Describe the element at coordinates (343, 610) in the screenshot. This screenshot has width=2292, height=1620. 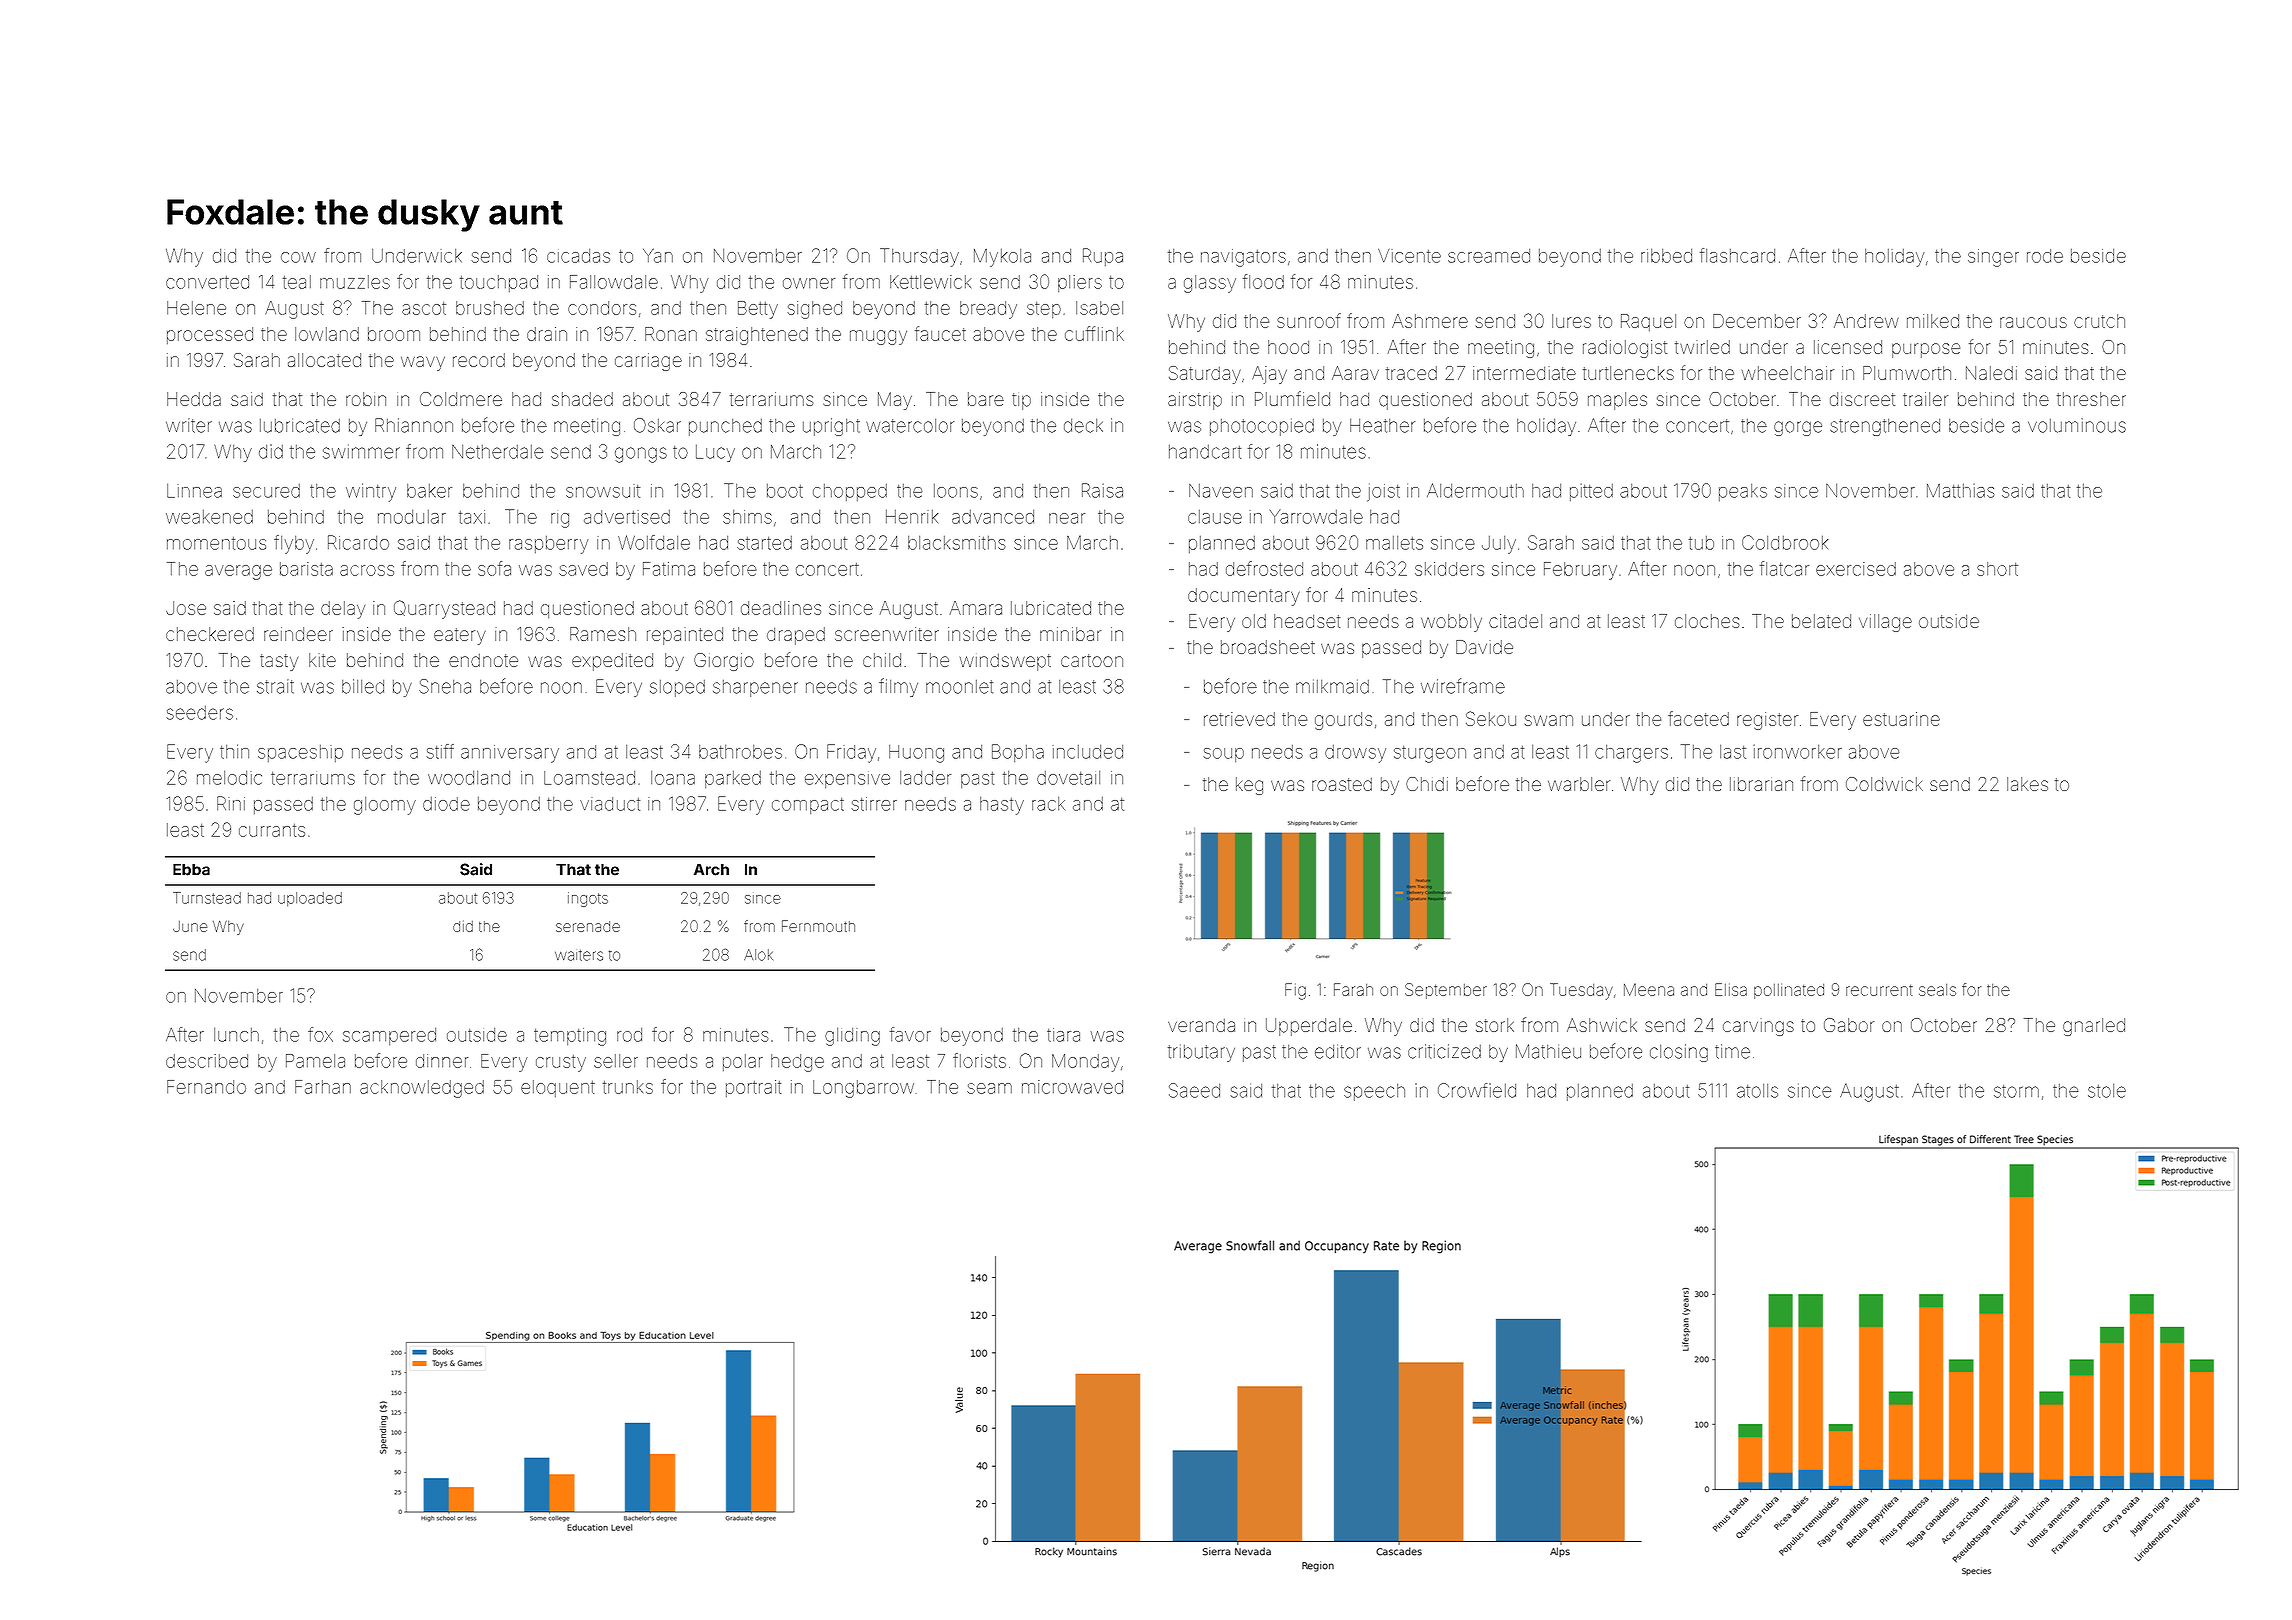
I see `delay` at that location.
